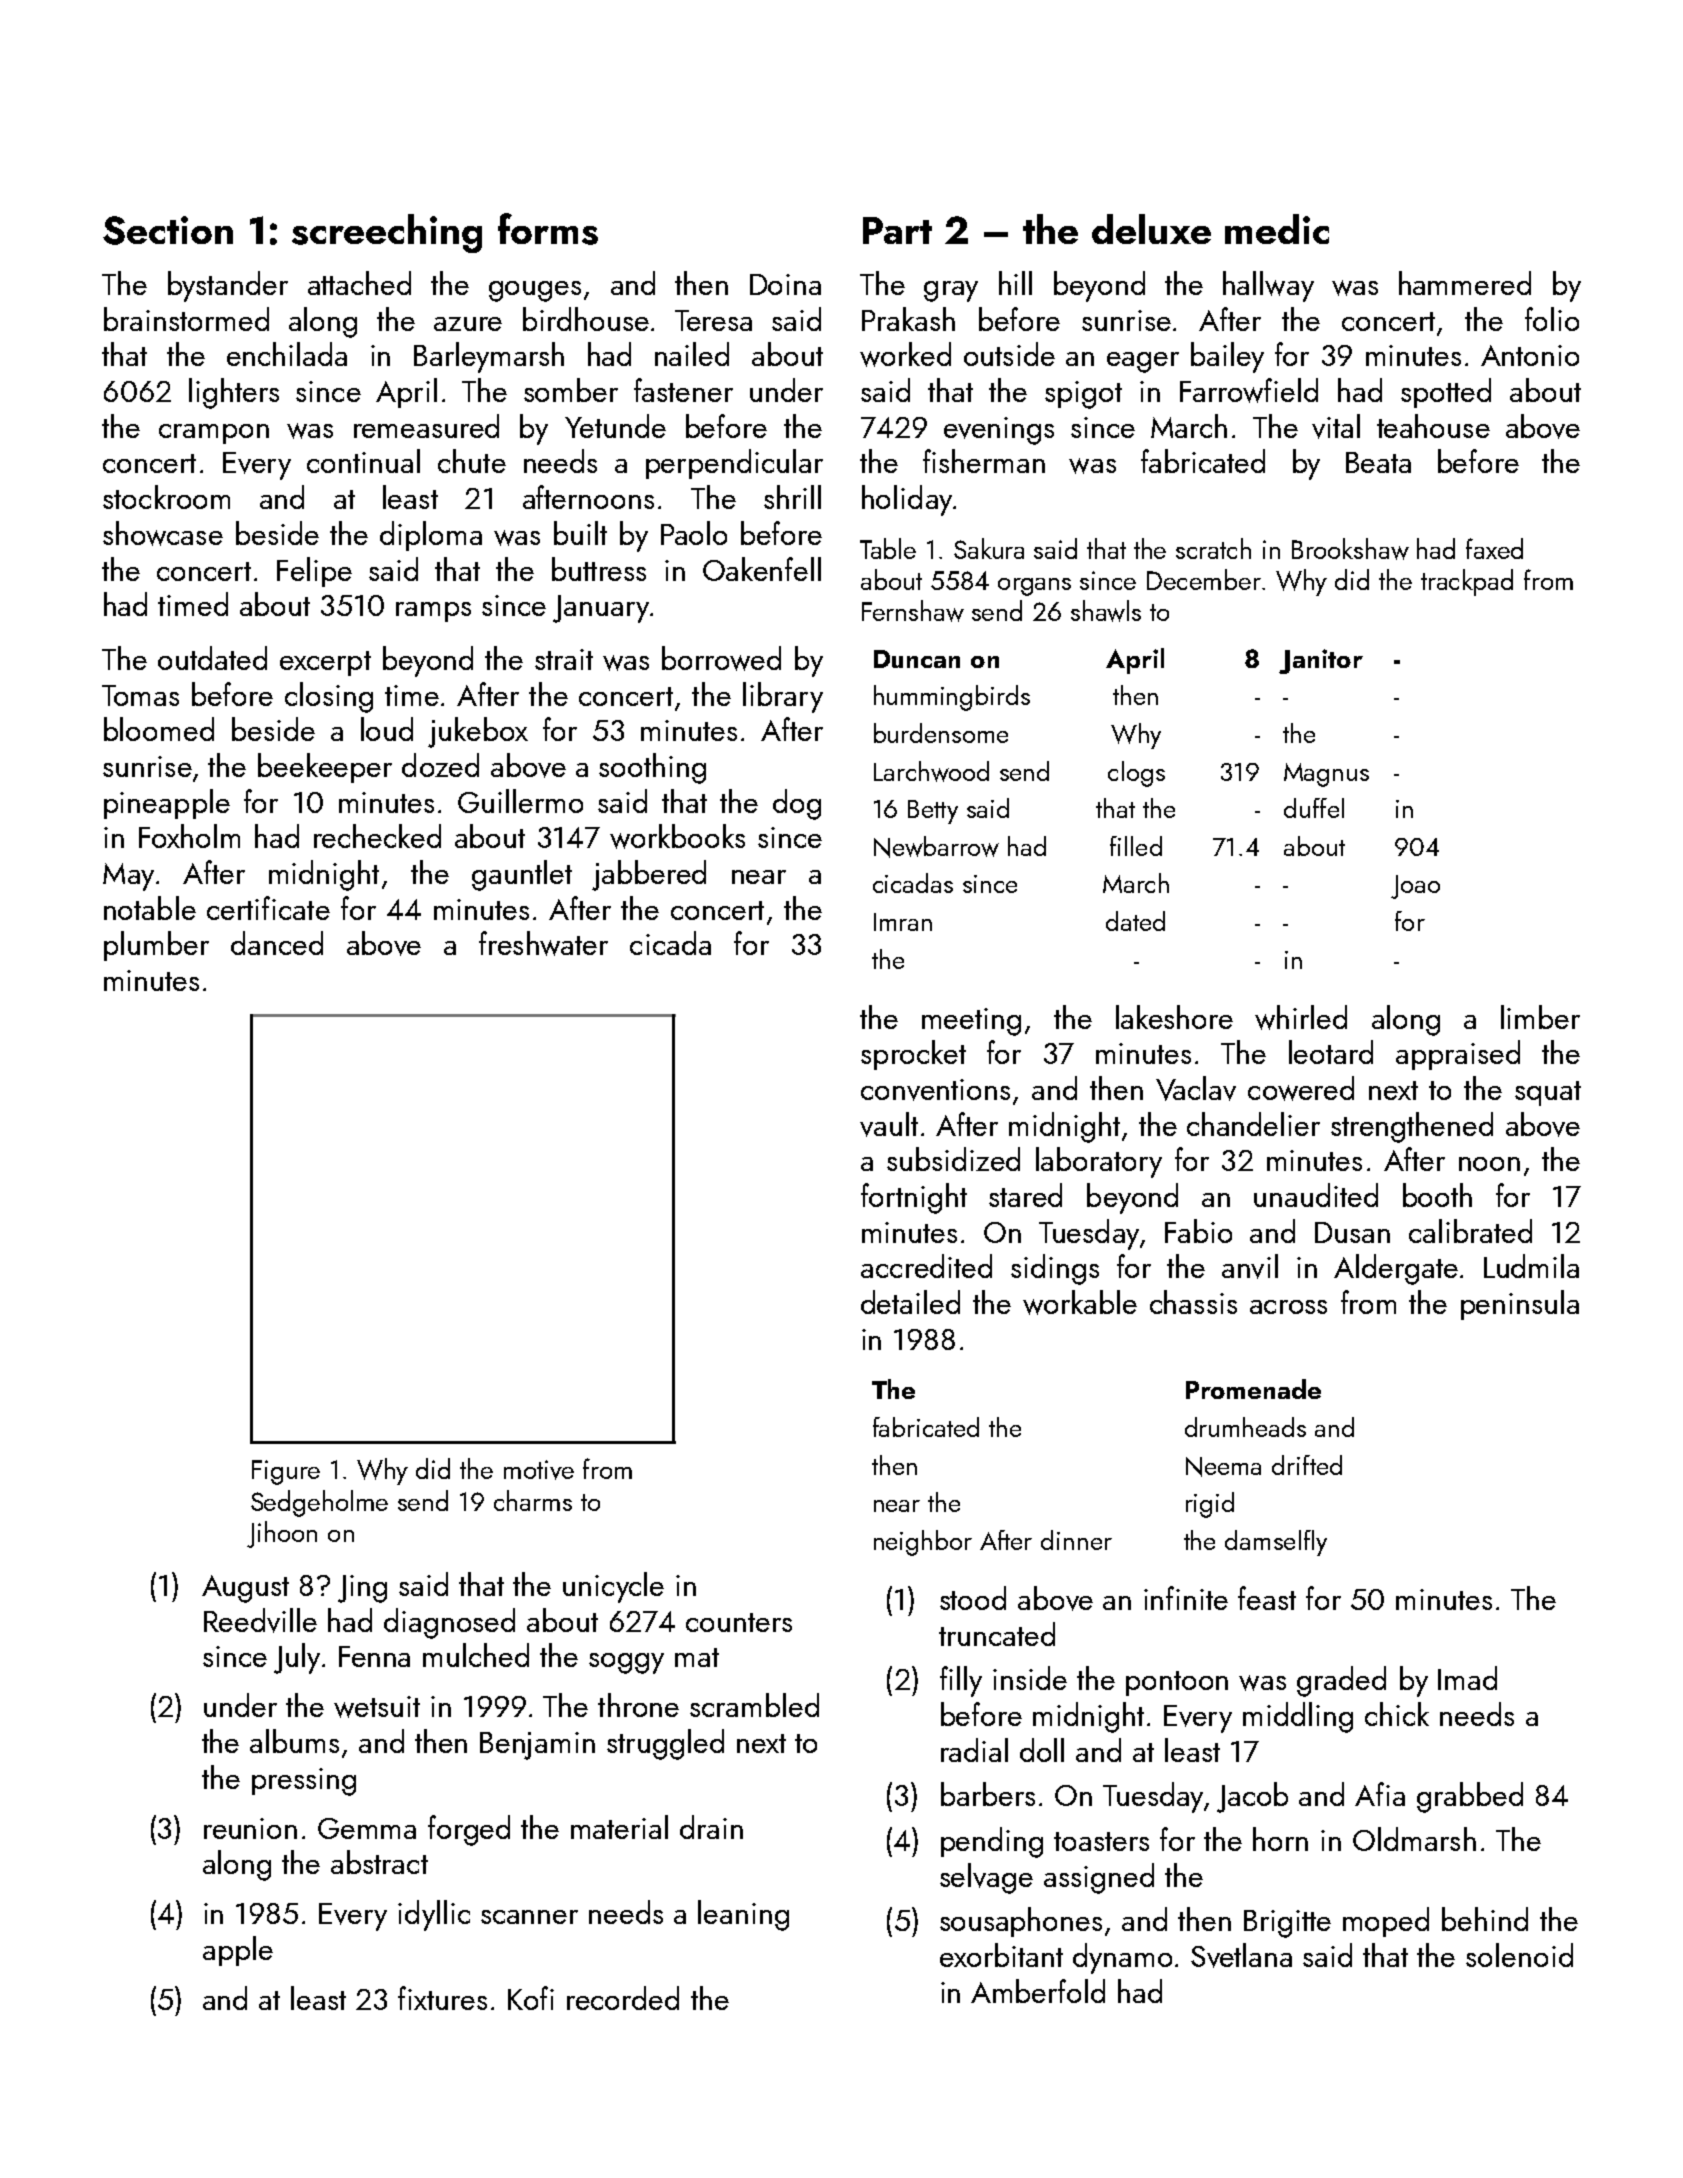 The width and height of the screenshot is (1683, 2178). I want to click on trackpad, so click(1467, 582).
